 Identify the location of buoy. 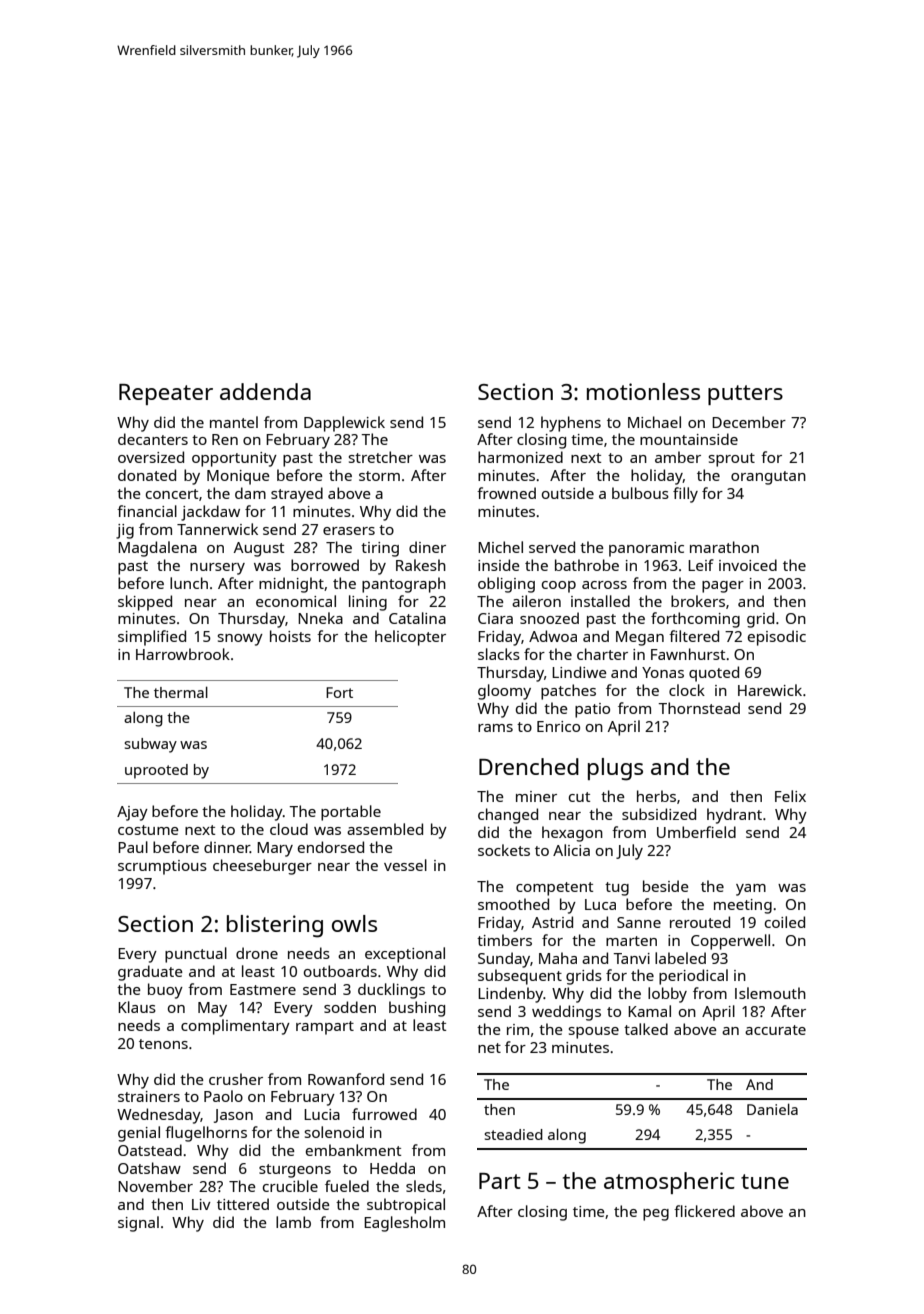
(165, 991).
